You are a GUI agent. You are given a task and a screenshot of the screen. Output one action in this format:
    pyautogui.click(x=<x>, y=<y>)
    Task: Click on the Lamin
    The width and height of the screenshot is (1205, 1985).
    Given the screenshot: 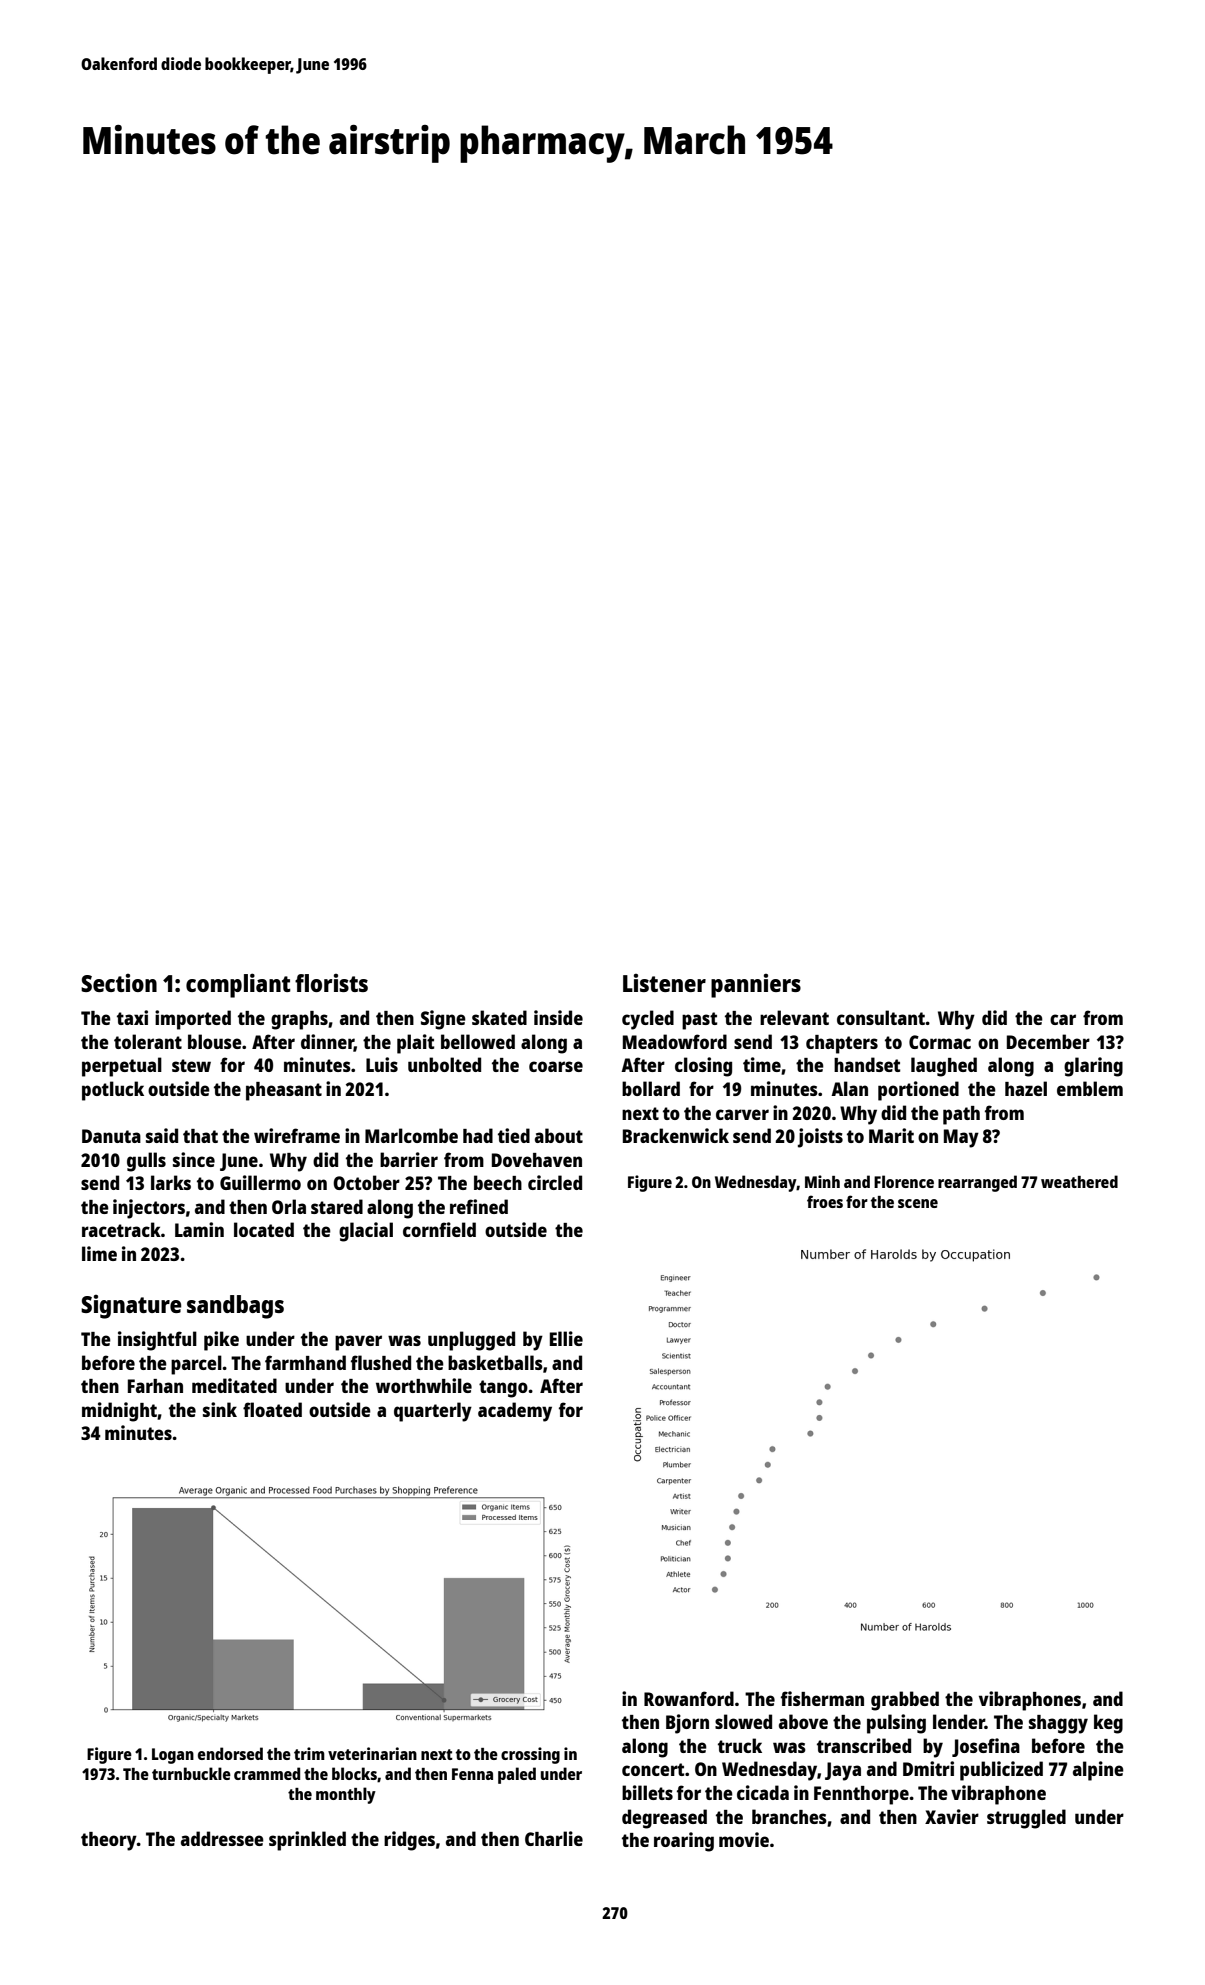 What is the action you would take?
    pyautogui.click(x=199, y=1229)
